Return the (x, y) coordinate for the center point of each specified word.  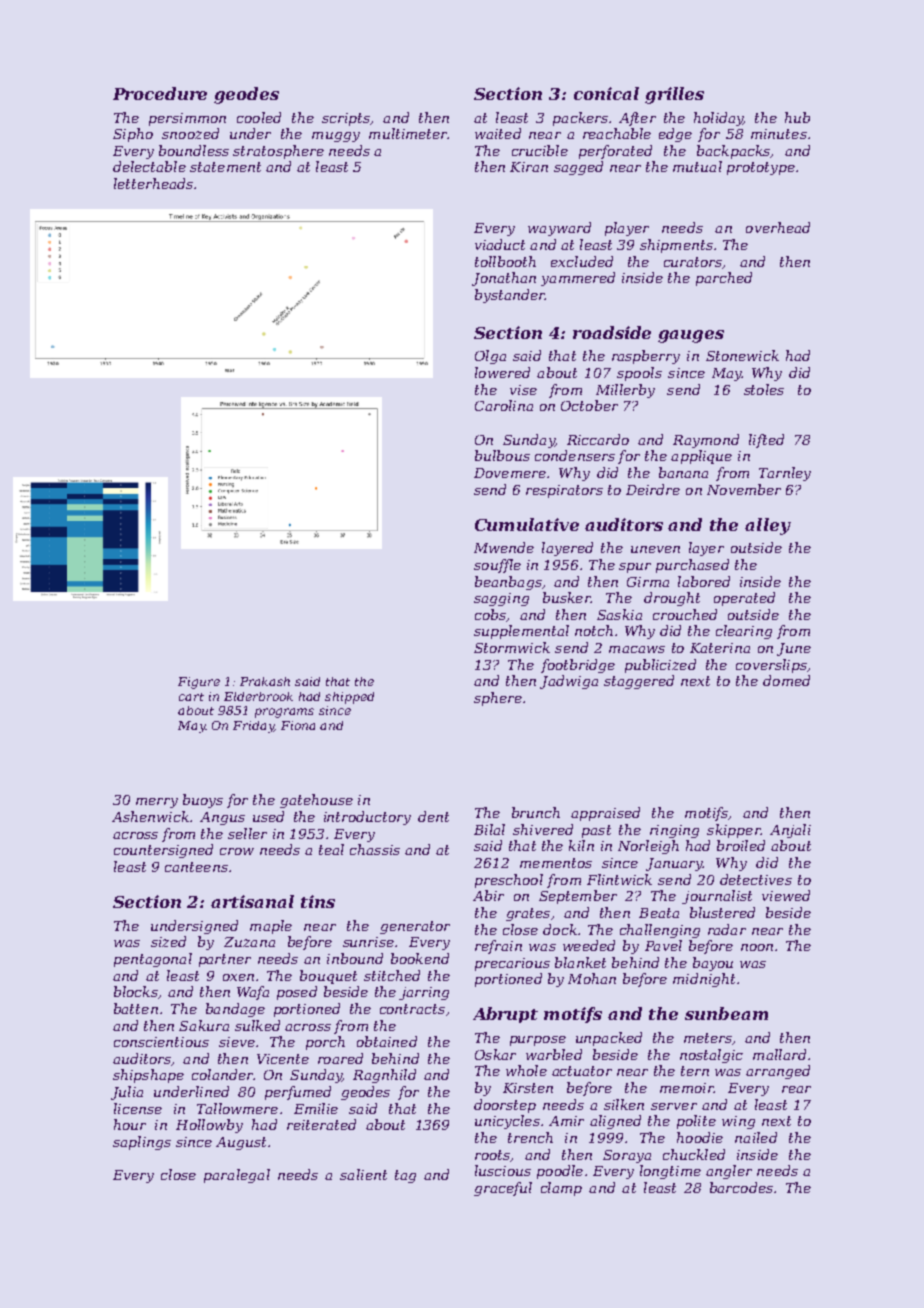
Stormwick (512, 647)
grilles (674, 95)
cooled (259, 117)
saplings (142, 1143)
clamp (561, 1189)
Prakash (265, 681)
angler (729, 1172)
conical (606, 93)
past (596, 831)
